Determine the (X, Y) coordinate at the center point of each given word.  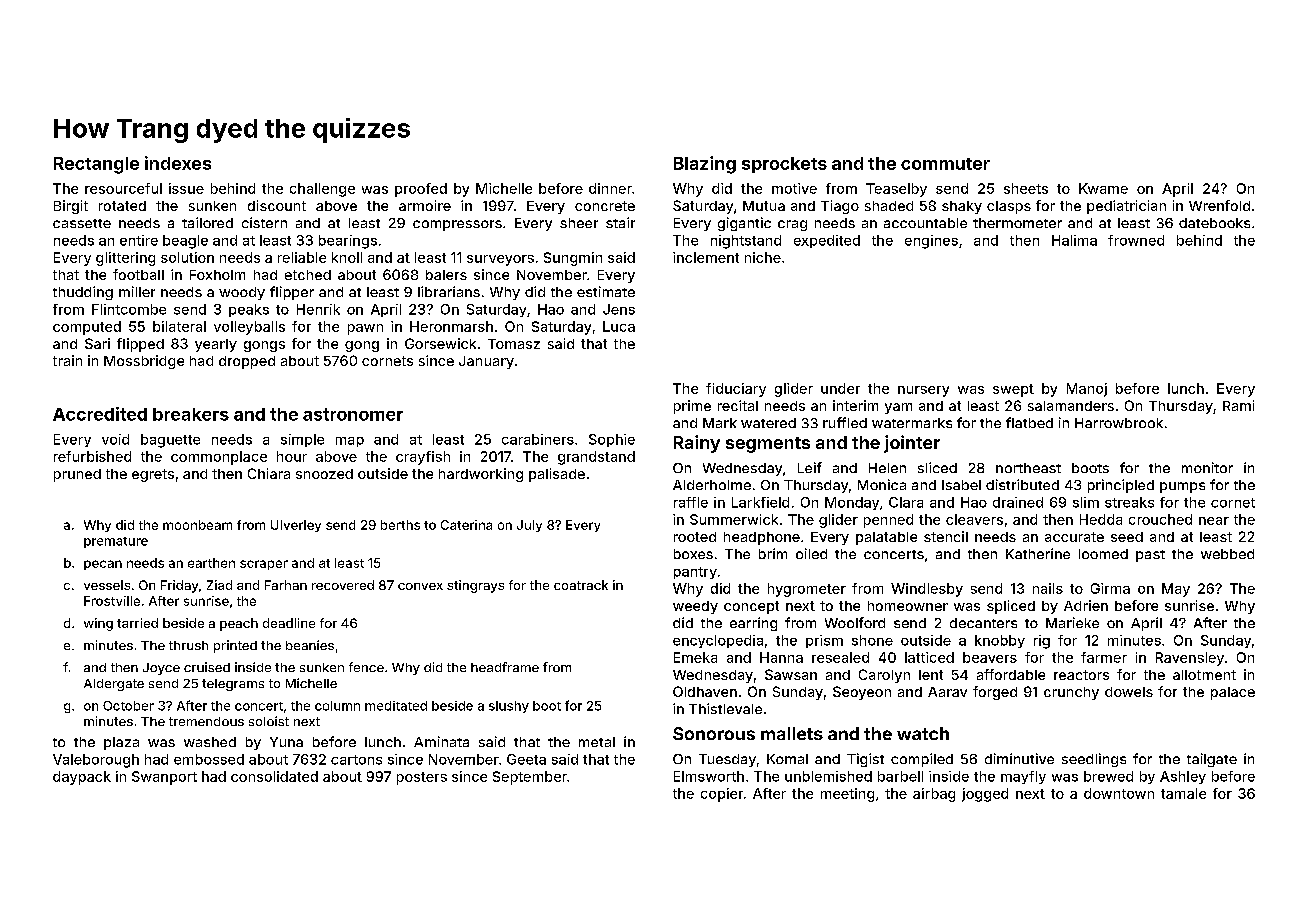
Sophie (612, 440)
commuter (945, 164)
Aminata (441, 741)
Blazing (705, 165)
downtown (1119, 793)
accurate (1074, 537)
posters (422, 778)
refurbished (92, 456)
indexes (178, 163)
